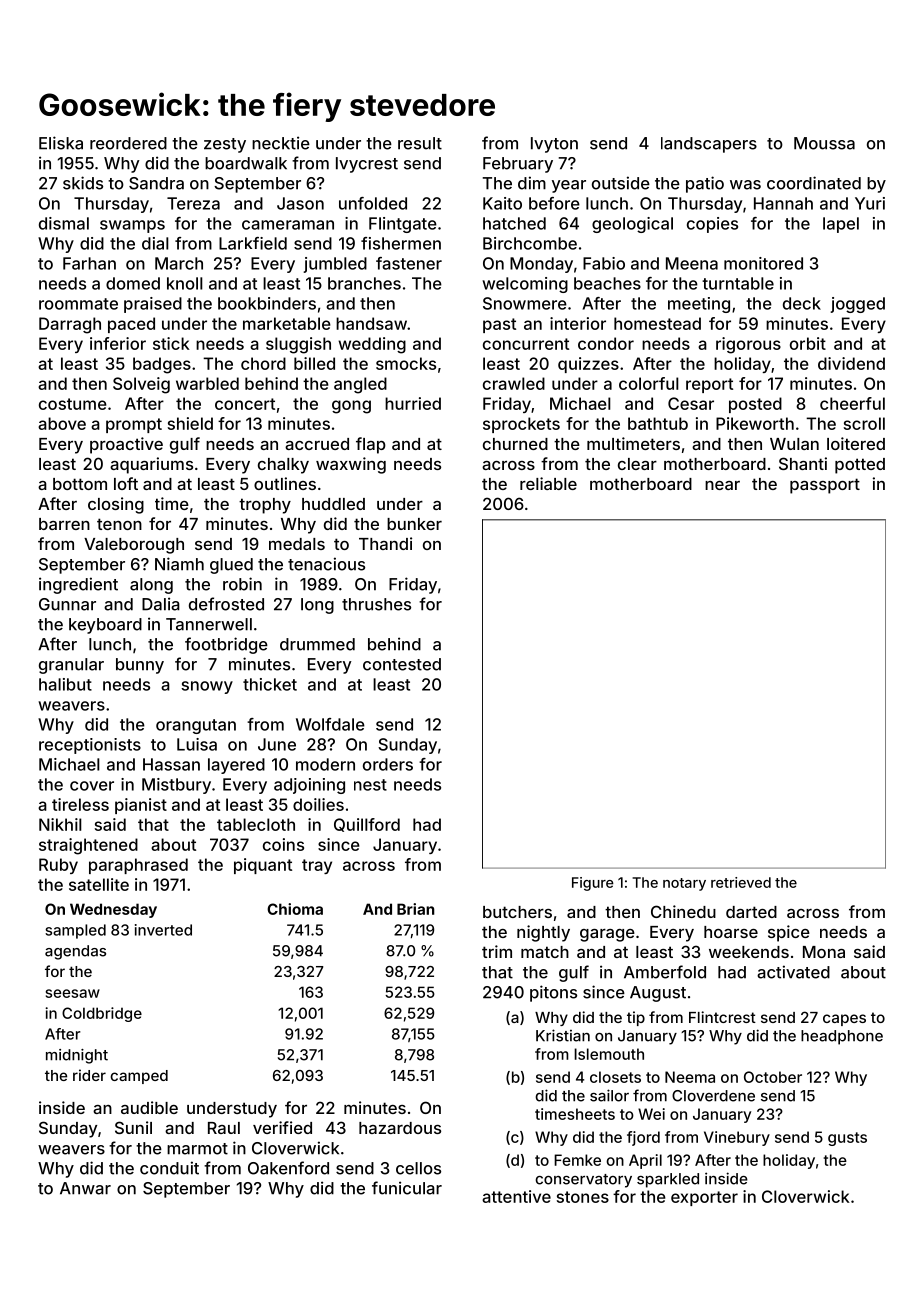 Image resolution: width=924 pixels, height=1308 pixels. What do you see at coordinates (844, 1020) in the document?
I see `capes` at bounding box center [844, 1020].
